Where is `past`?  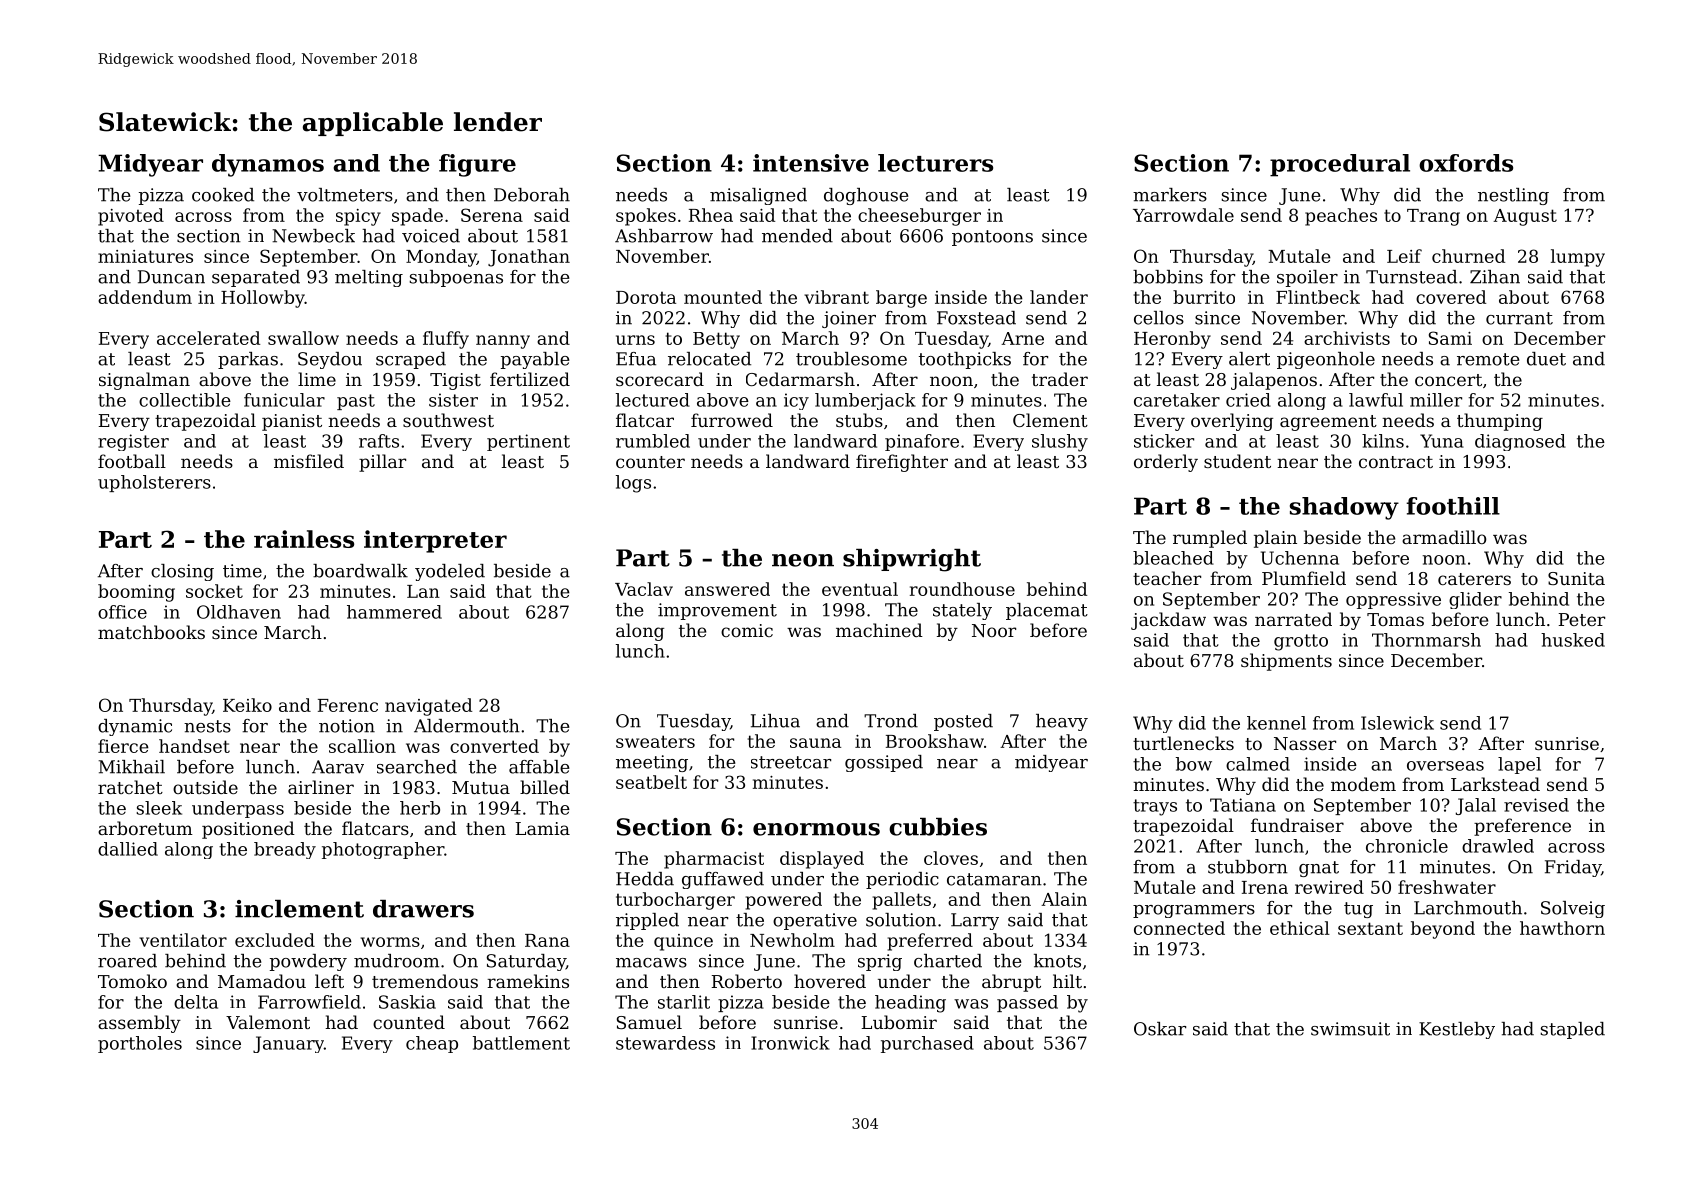
past is located at coordinates (356, 402).
